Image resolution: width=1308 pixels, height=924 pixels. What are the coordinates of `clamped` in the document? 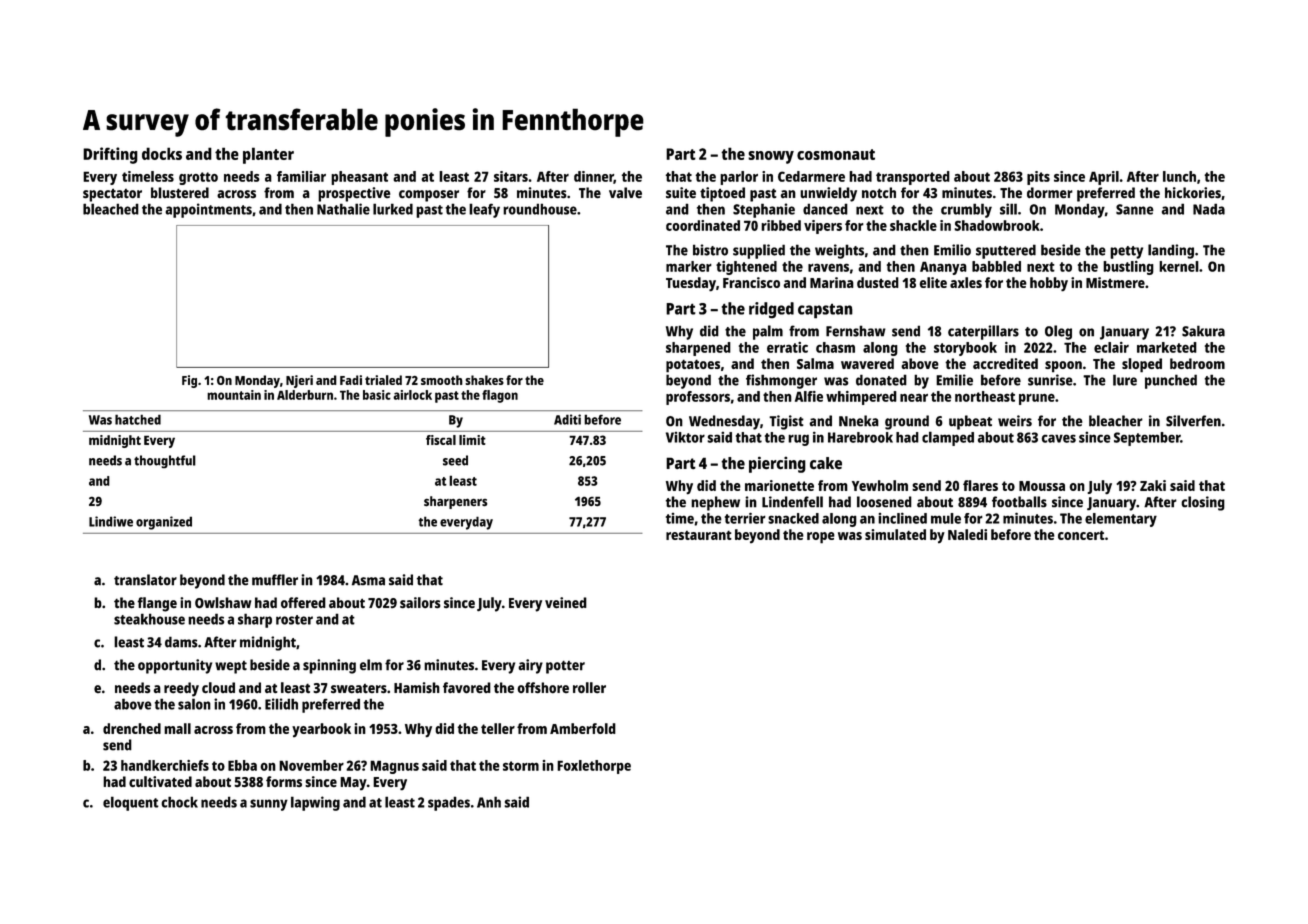 It's located at (948, 438).
